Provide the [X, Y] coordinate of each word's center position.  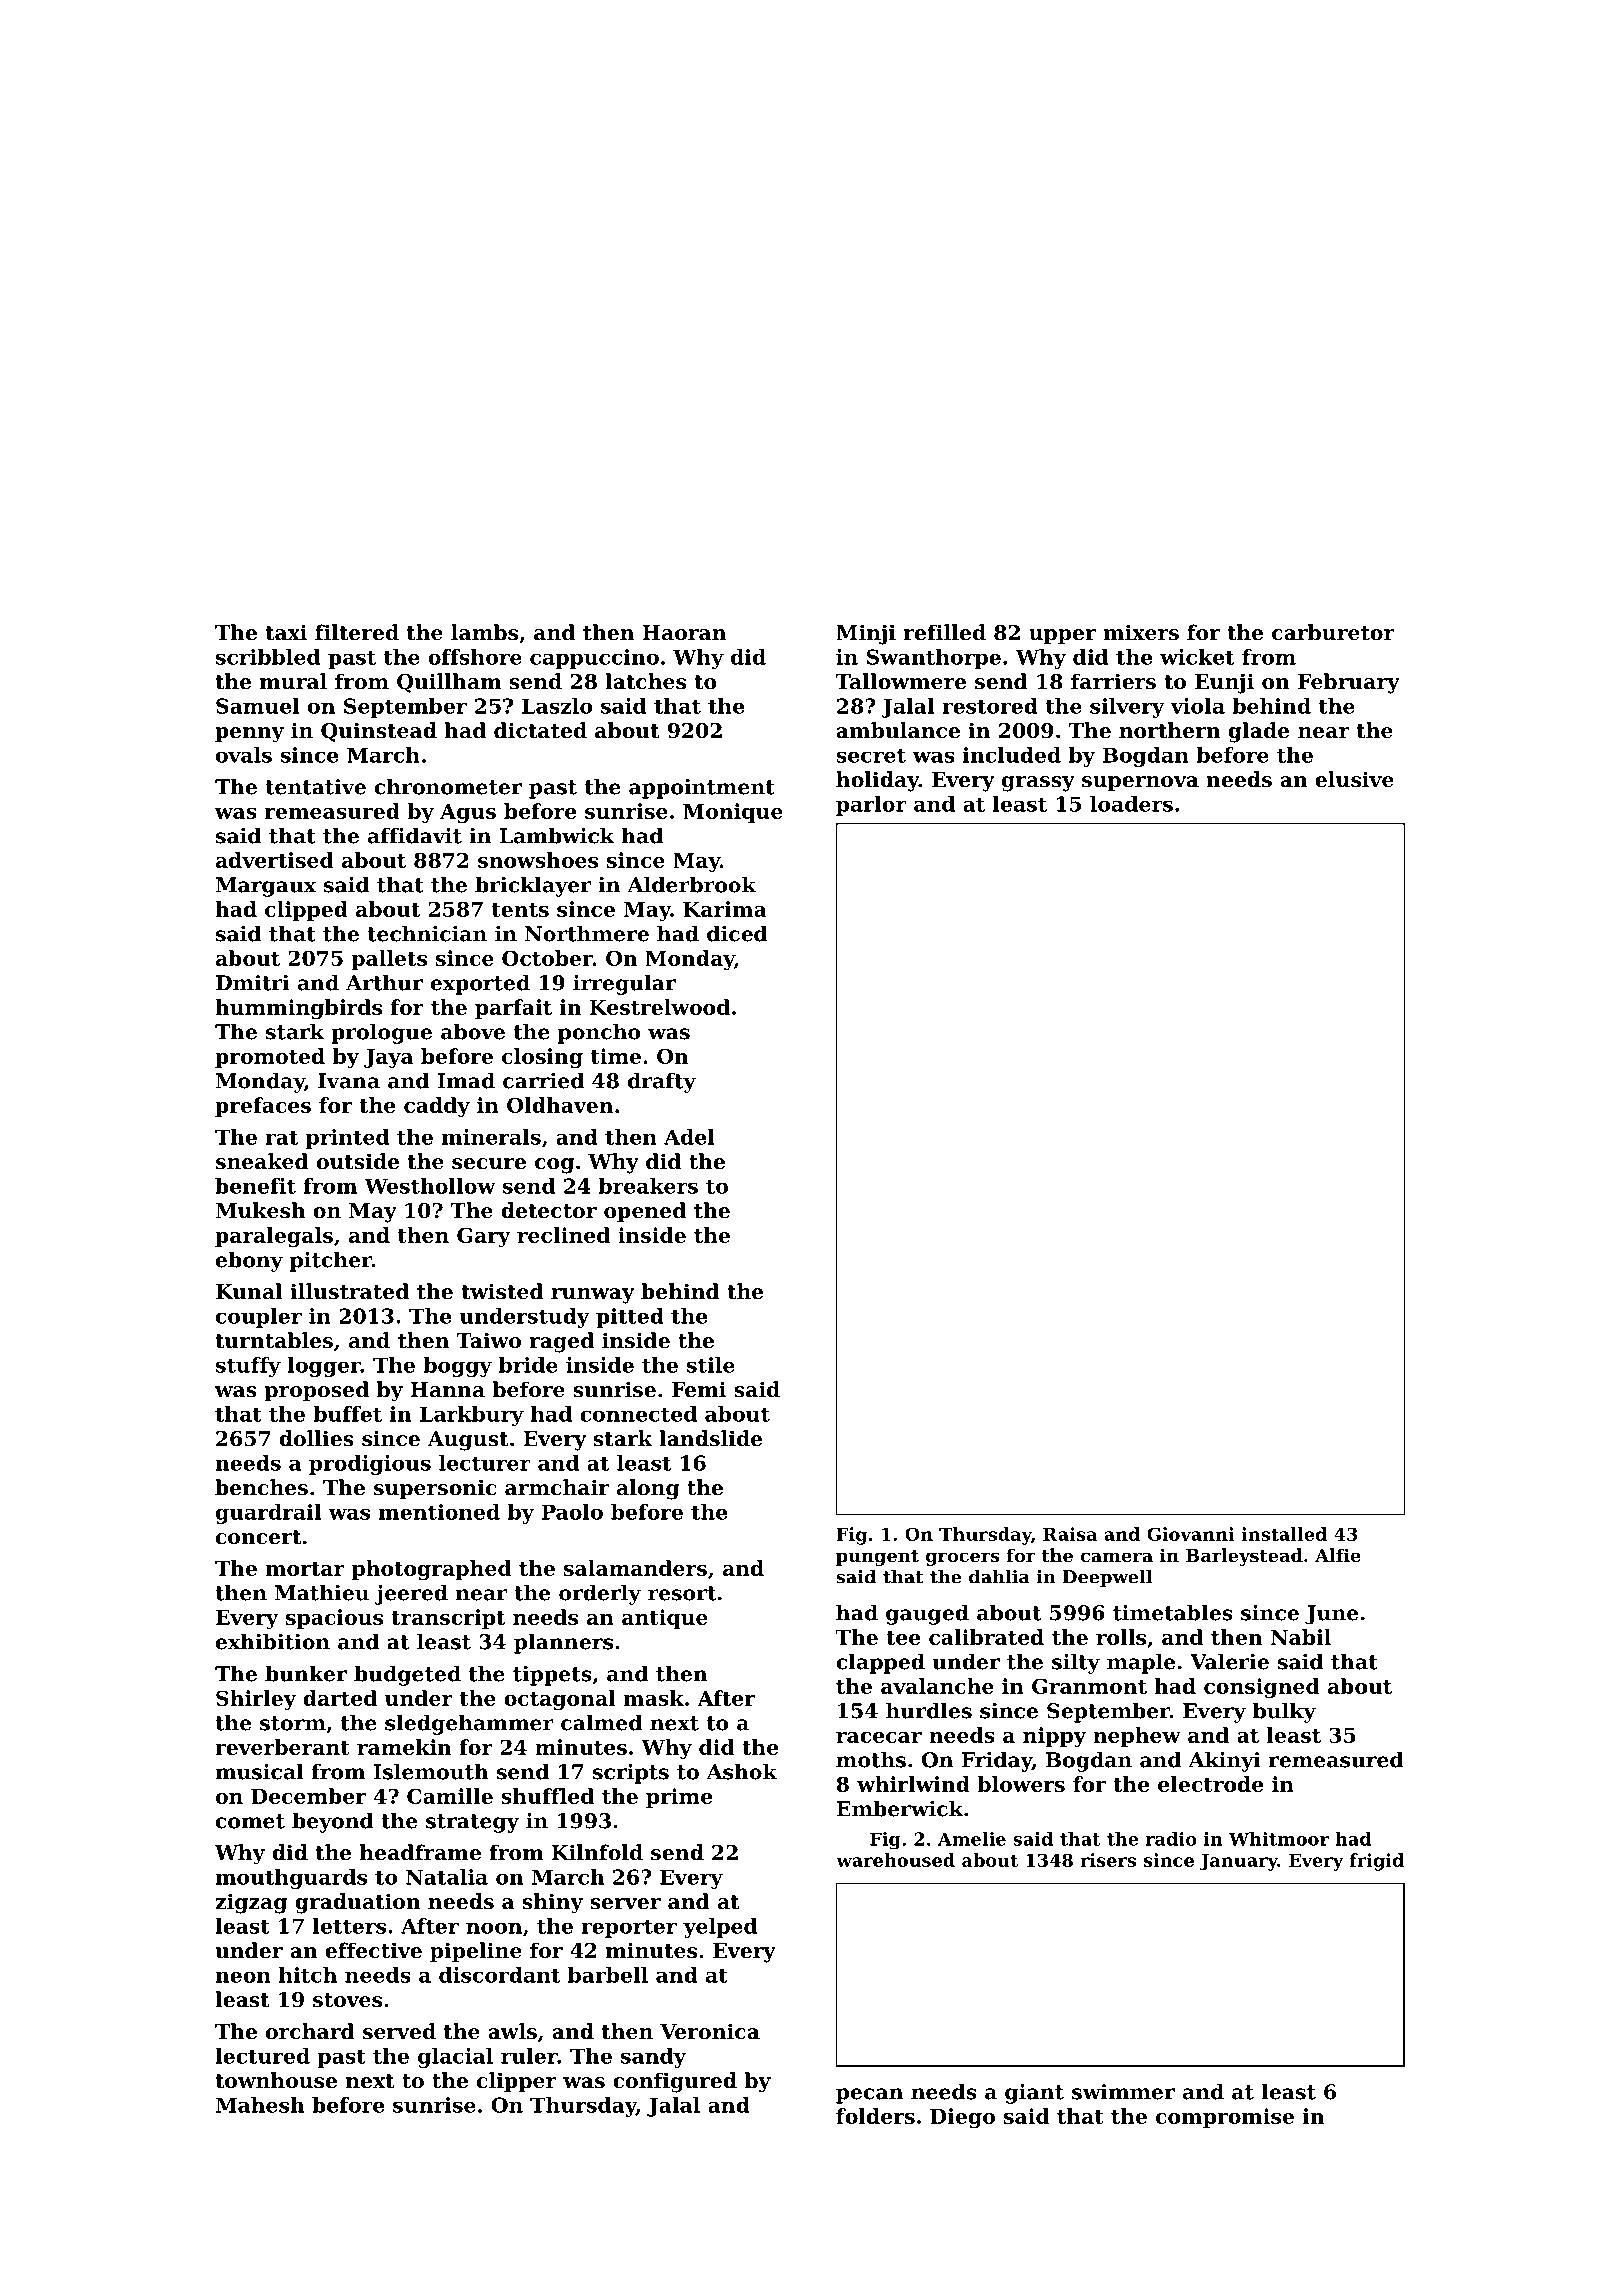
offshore [475, 657]
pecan [869, 2096]
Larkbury [472, 1416]
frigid [1377, 1862]
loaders [1131, 804]
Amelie [972, 1839]
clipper [517, 2082]
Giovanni [1190, 1534]
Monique [733, 813]
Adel [689, 1137]
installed [1284, 1534]
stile [711, 1365]
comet [250, 1821]
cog [554, 1166]
